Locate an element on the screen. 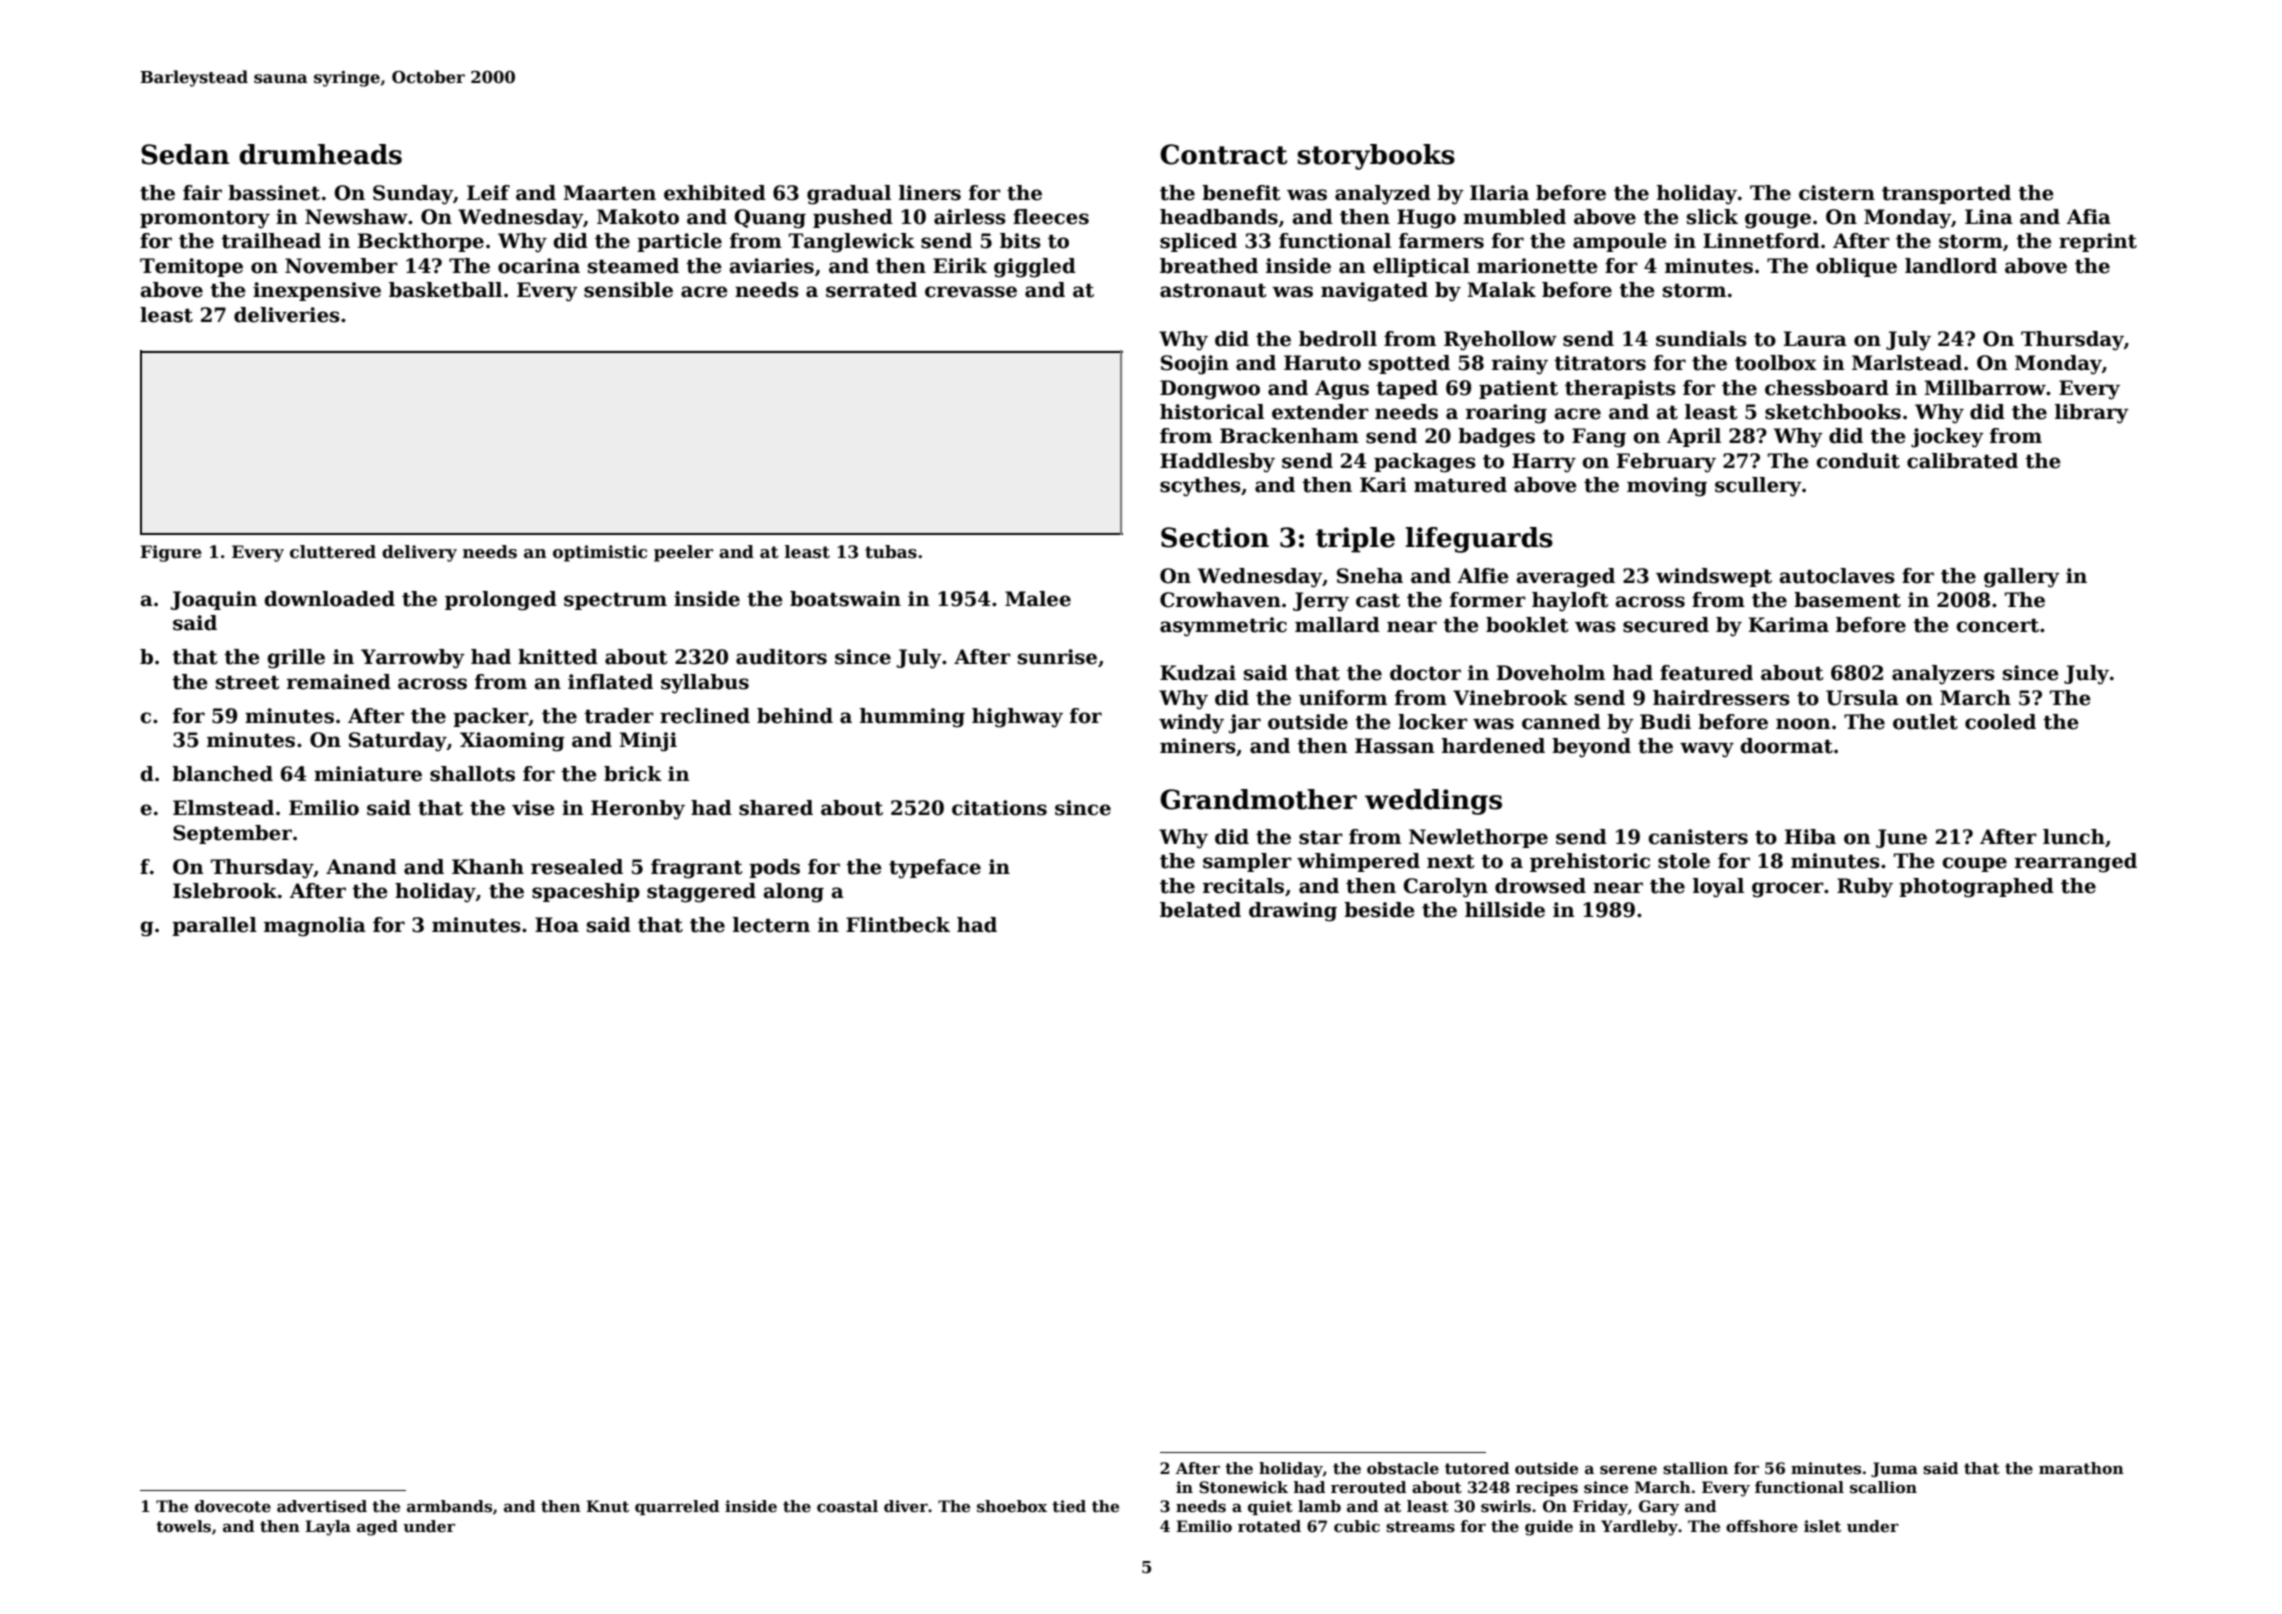  drawing is located at coordinates (1293, 912).
